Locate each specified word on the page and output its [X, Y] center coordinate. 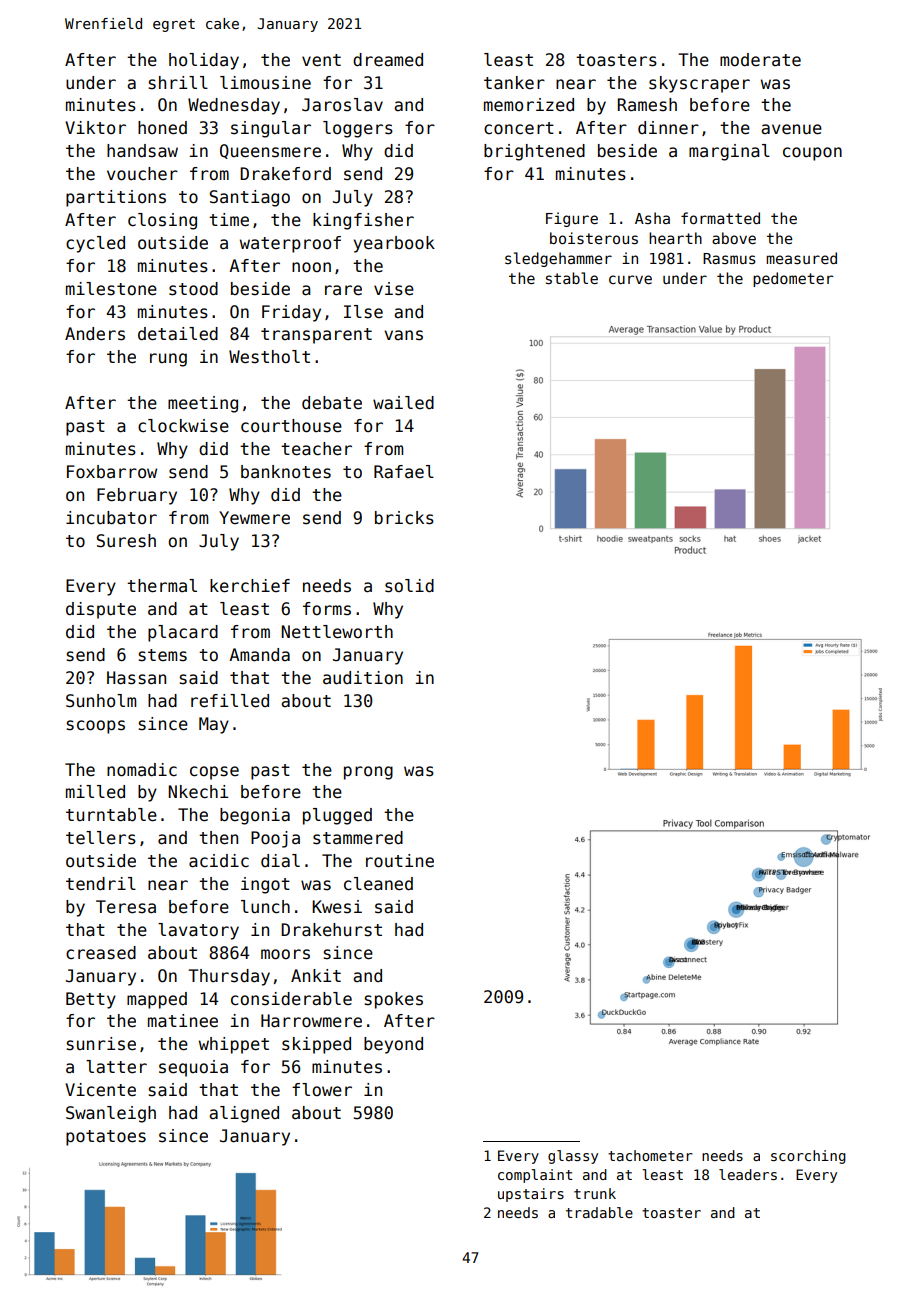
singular [271, 129]
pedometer [793, 279]
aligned [244, 1114]
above [734, 238]
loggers [358, 129]
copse [214, 773]
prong [368, 773]
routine [400, 861]
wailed [403, 403]
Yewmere [254, 518]
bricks [404, 518]
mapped [157, 1000]
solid [409, 586]
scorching [808, 1157]
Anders [95, 334]
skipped [316, 1045]
